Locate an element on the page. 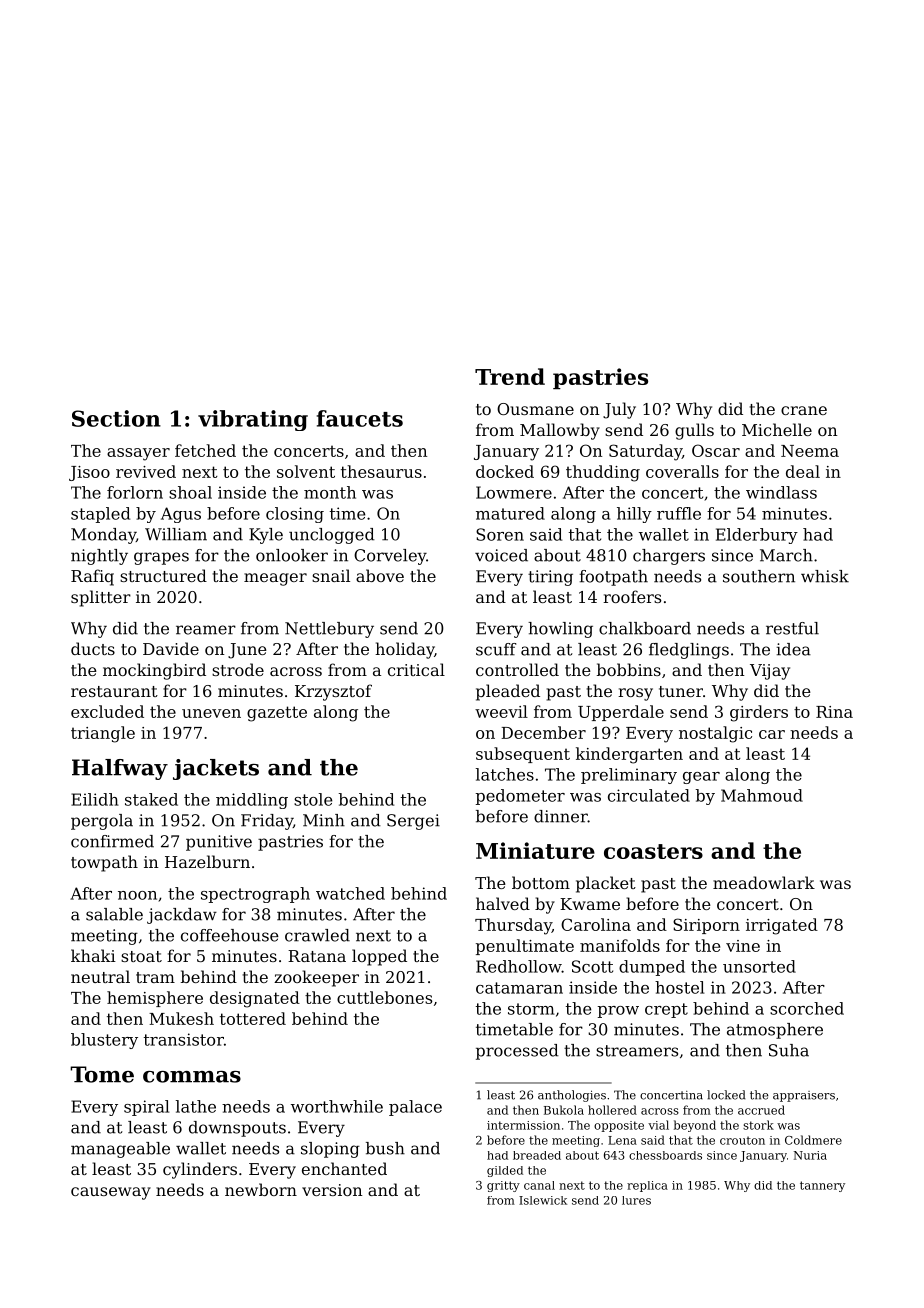 The width and height of the page is (924, 1308). holiday is located at coordinates (404, 650).
